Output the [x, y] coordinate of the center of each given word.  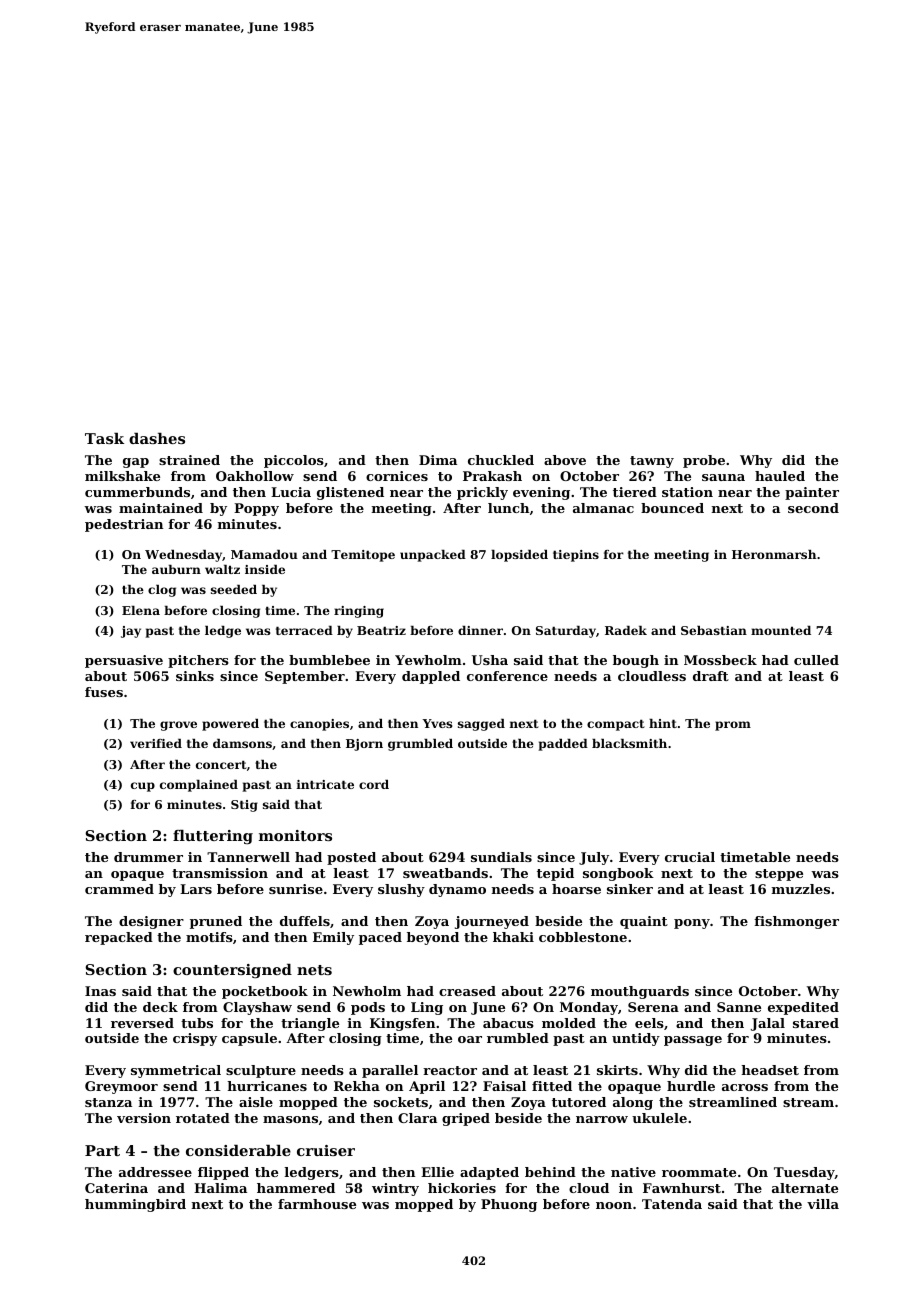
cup [143, 787]
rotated [203, 1118]
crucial [690, 857]
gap [136, 463]
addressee [155, 1172]
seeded [234, 589]
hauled [780, 476]
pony [692, 924]
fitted [552, 1086]
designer [151, 922]
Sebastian [714, 630]
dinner [480, 630]
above [565, 460]
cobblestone [583, 937]
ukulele [659, 1118]
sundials [501, 857]
